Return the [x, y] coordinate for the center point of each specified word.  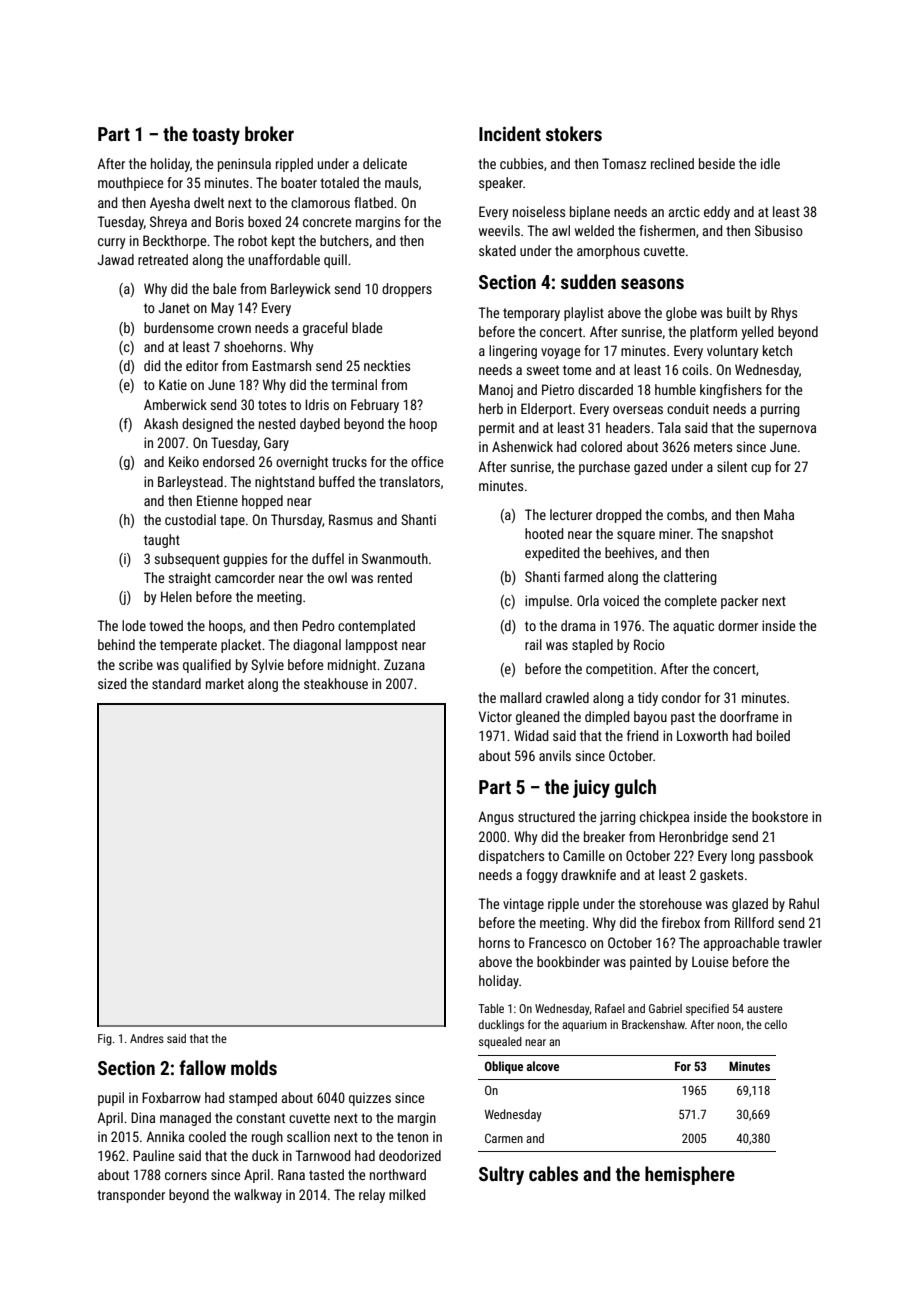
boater [299, 182]
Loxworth [702, 735]
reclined [672, 163]
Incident [510, 133]
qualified [207, 666]
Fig [105, 1040]
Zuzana [404, 664]
